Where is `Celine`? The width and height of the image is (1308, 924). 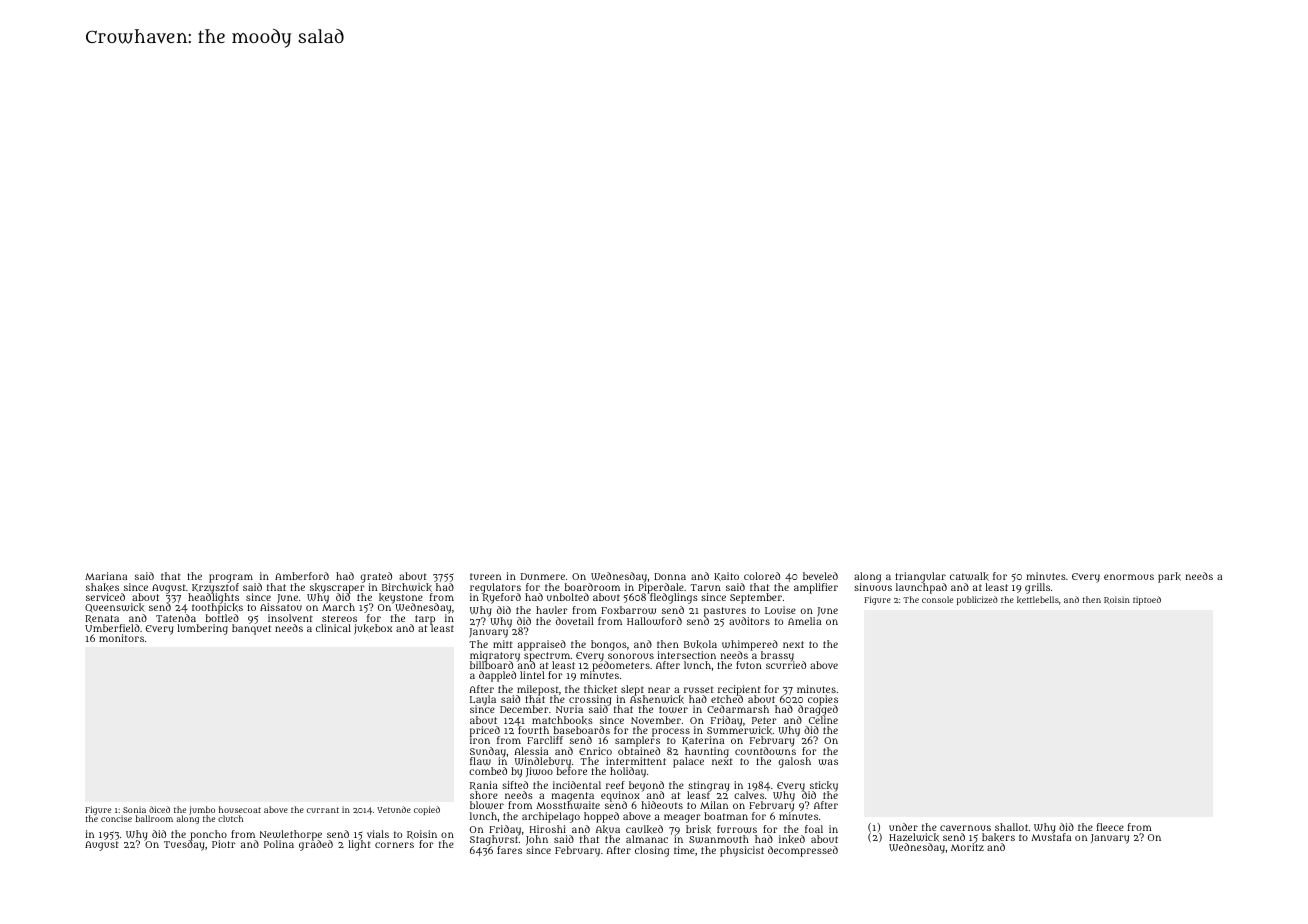
Celine is located at coordinates (823, 720).
